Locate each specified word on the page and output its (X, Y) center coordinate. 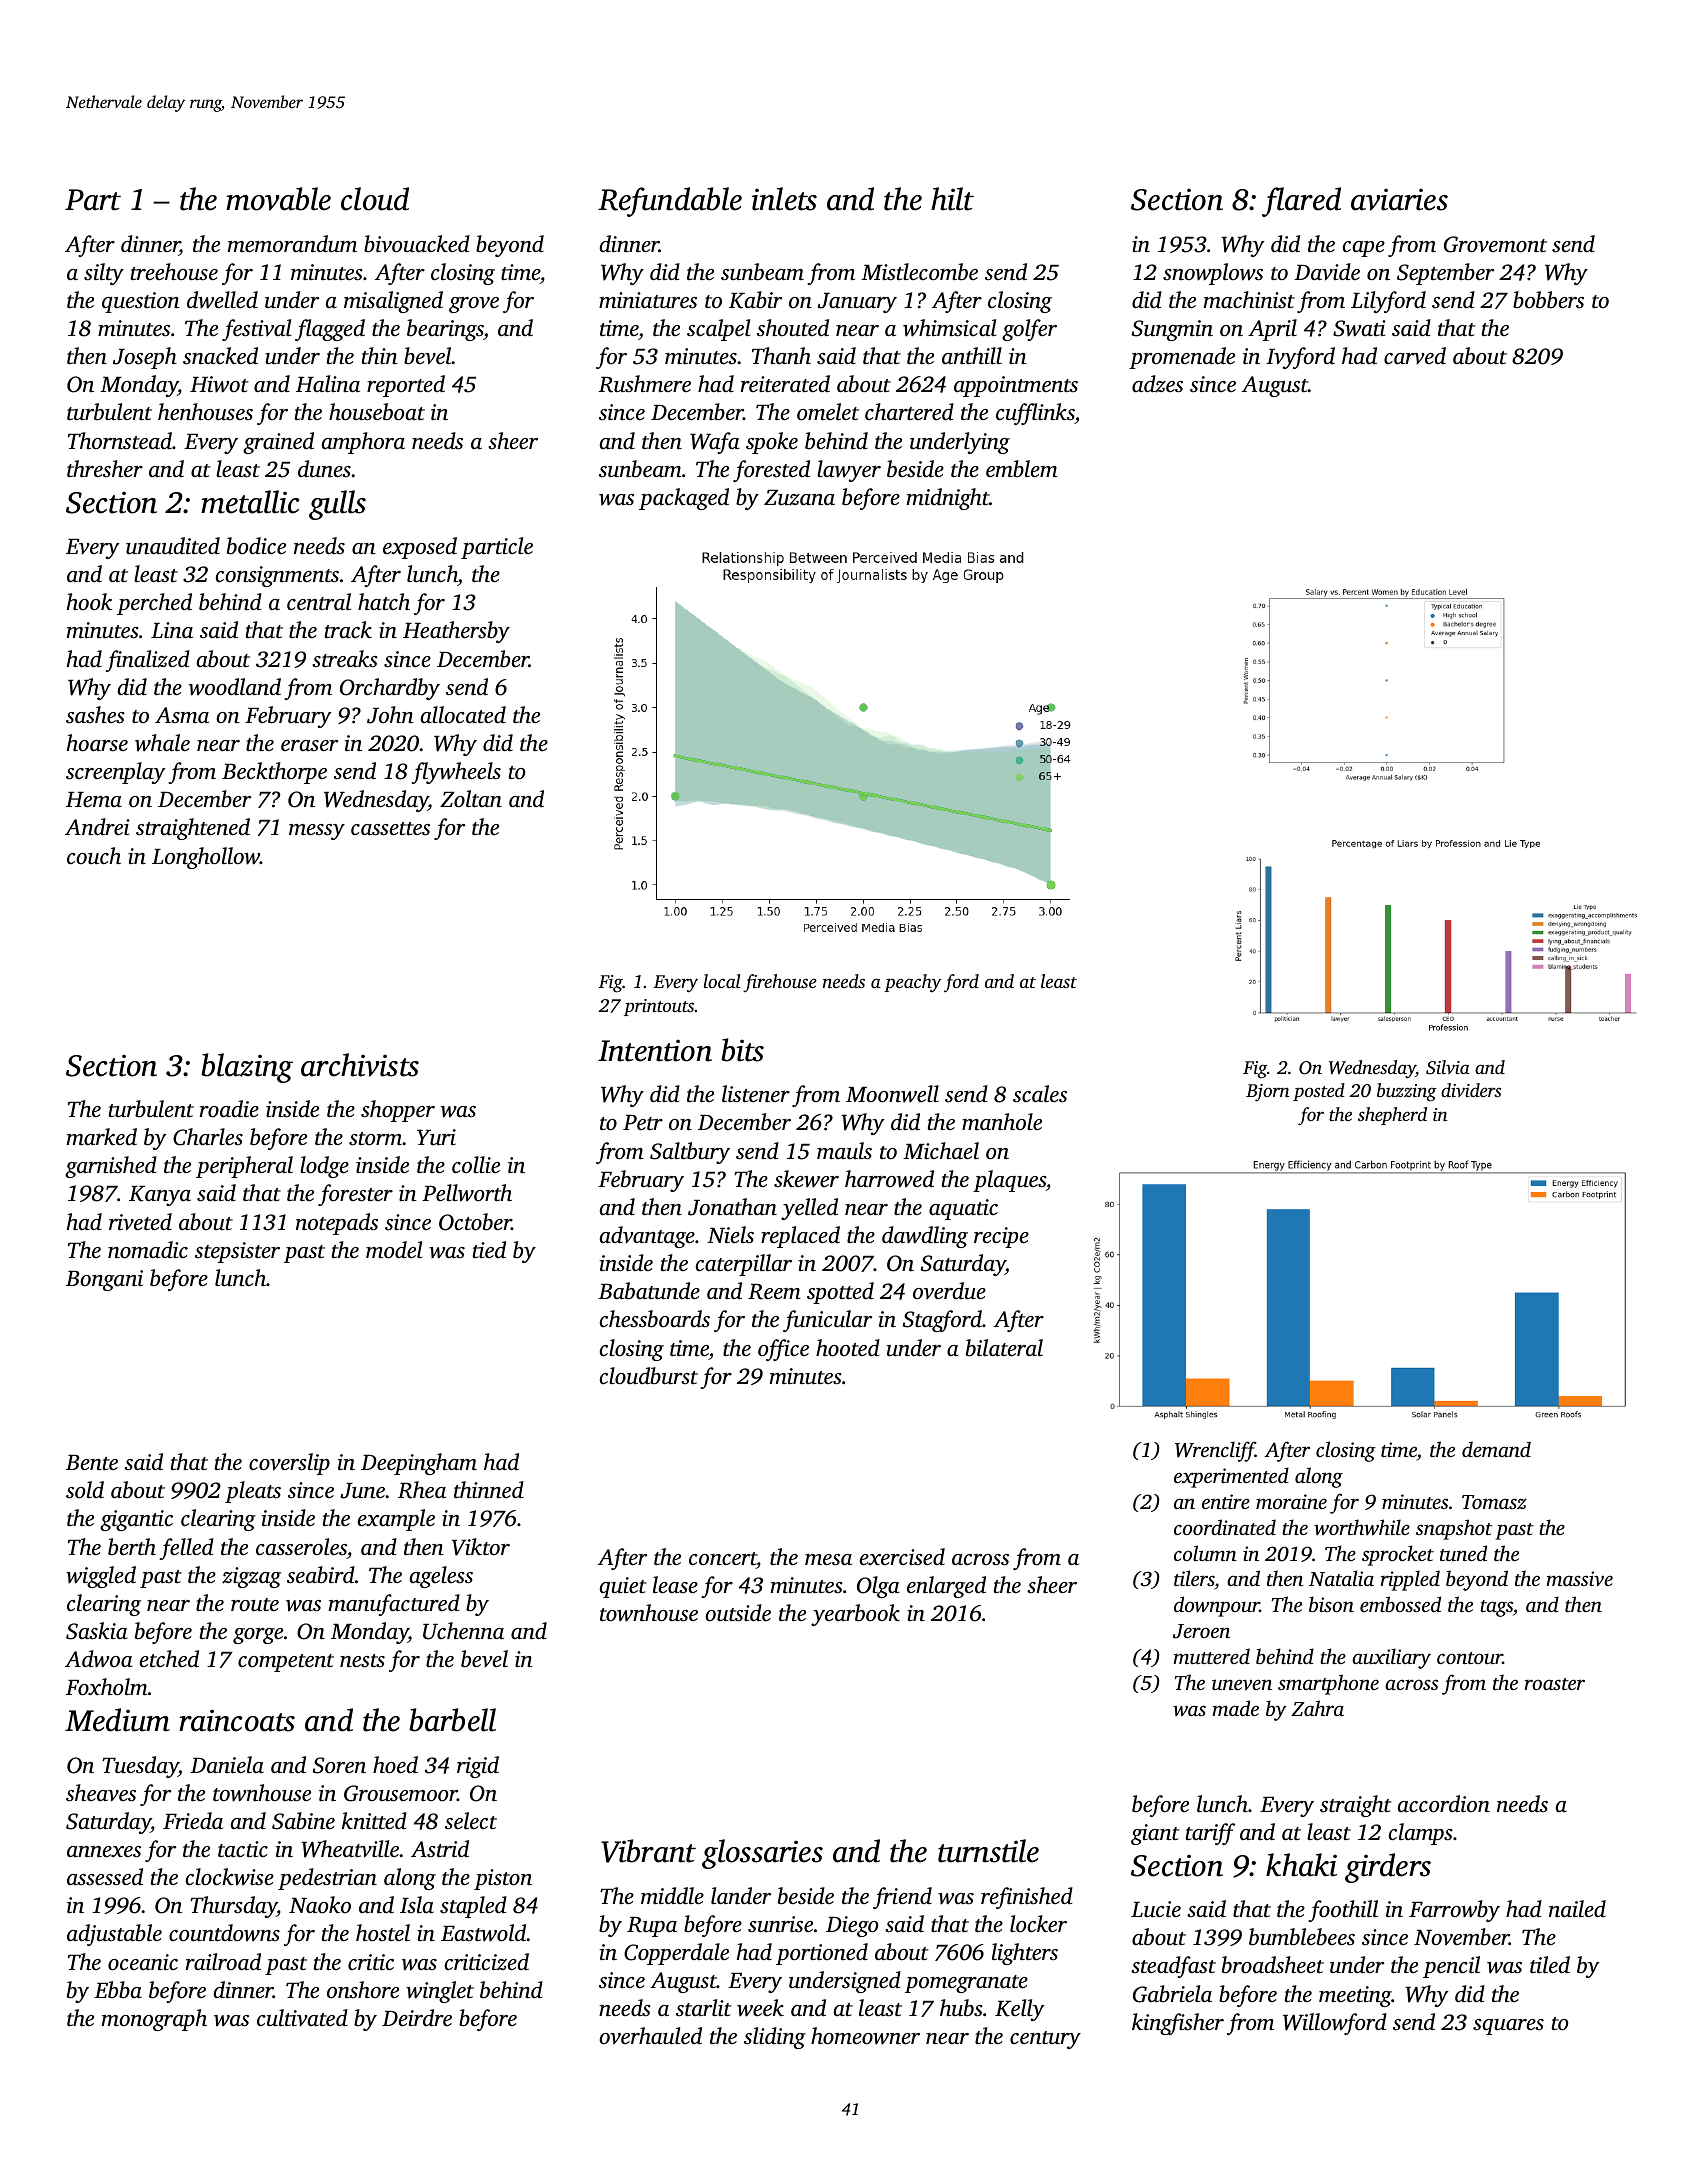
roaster (1555, 1684)
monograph (154, 2020)
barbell (452, 1720)
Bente (92, 1463)
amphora (363, 443)
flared (1301, 202)
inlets (784, 199)
